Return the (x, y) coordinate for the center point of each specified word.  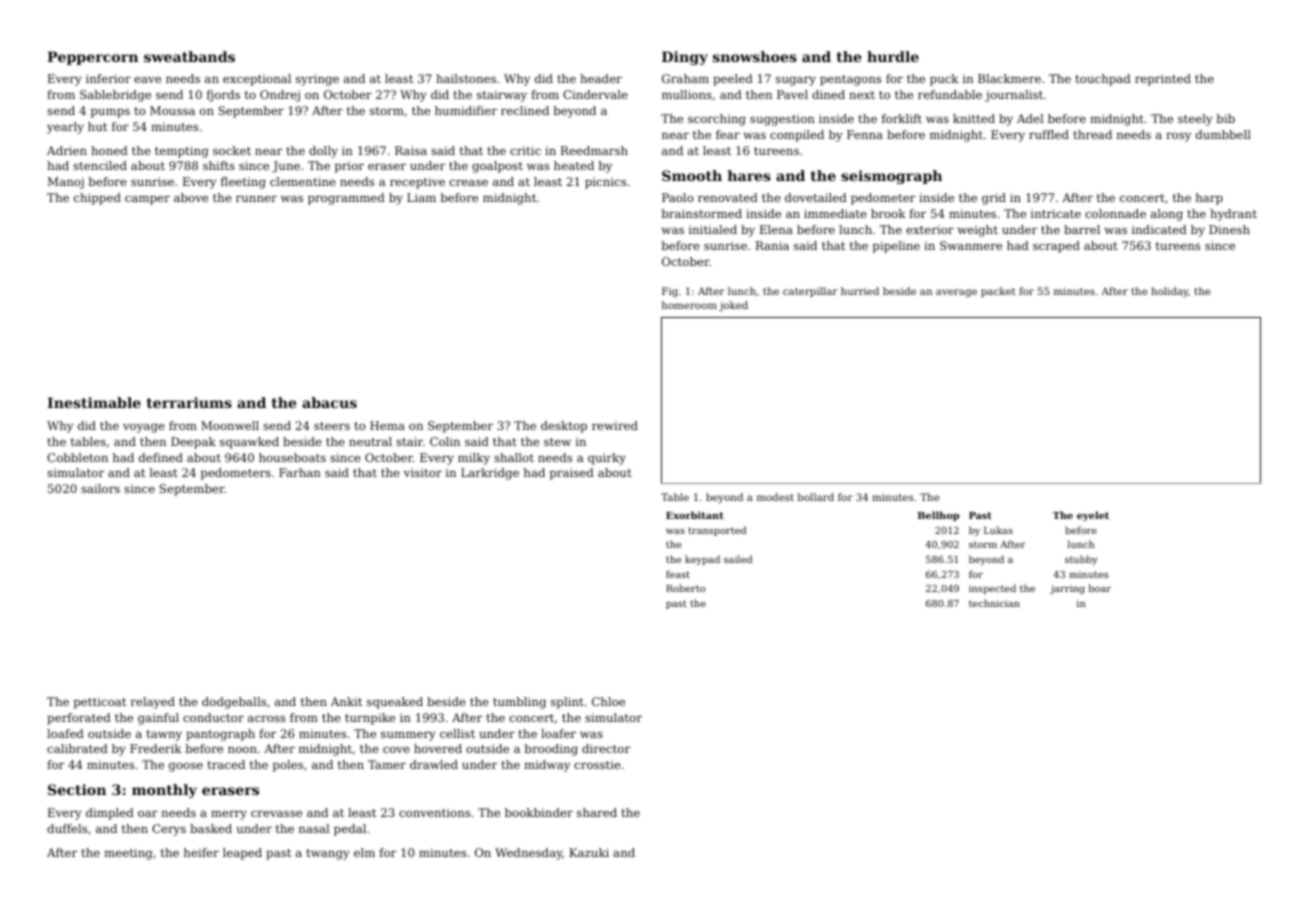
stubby (1081, 560)
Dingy (685, 58)
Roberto (685, 588)
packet (998, 292)
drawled (434, 764)
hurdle (893, 56)
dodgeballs (234, 703)
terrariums (189, 402)
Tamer (387, 764)
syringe (317, 80)
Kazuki (589, 852)
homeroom (689, 305)
